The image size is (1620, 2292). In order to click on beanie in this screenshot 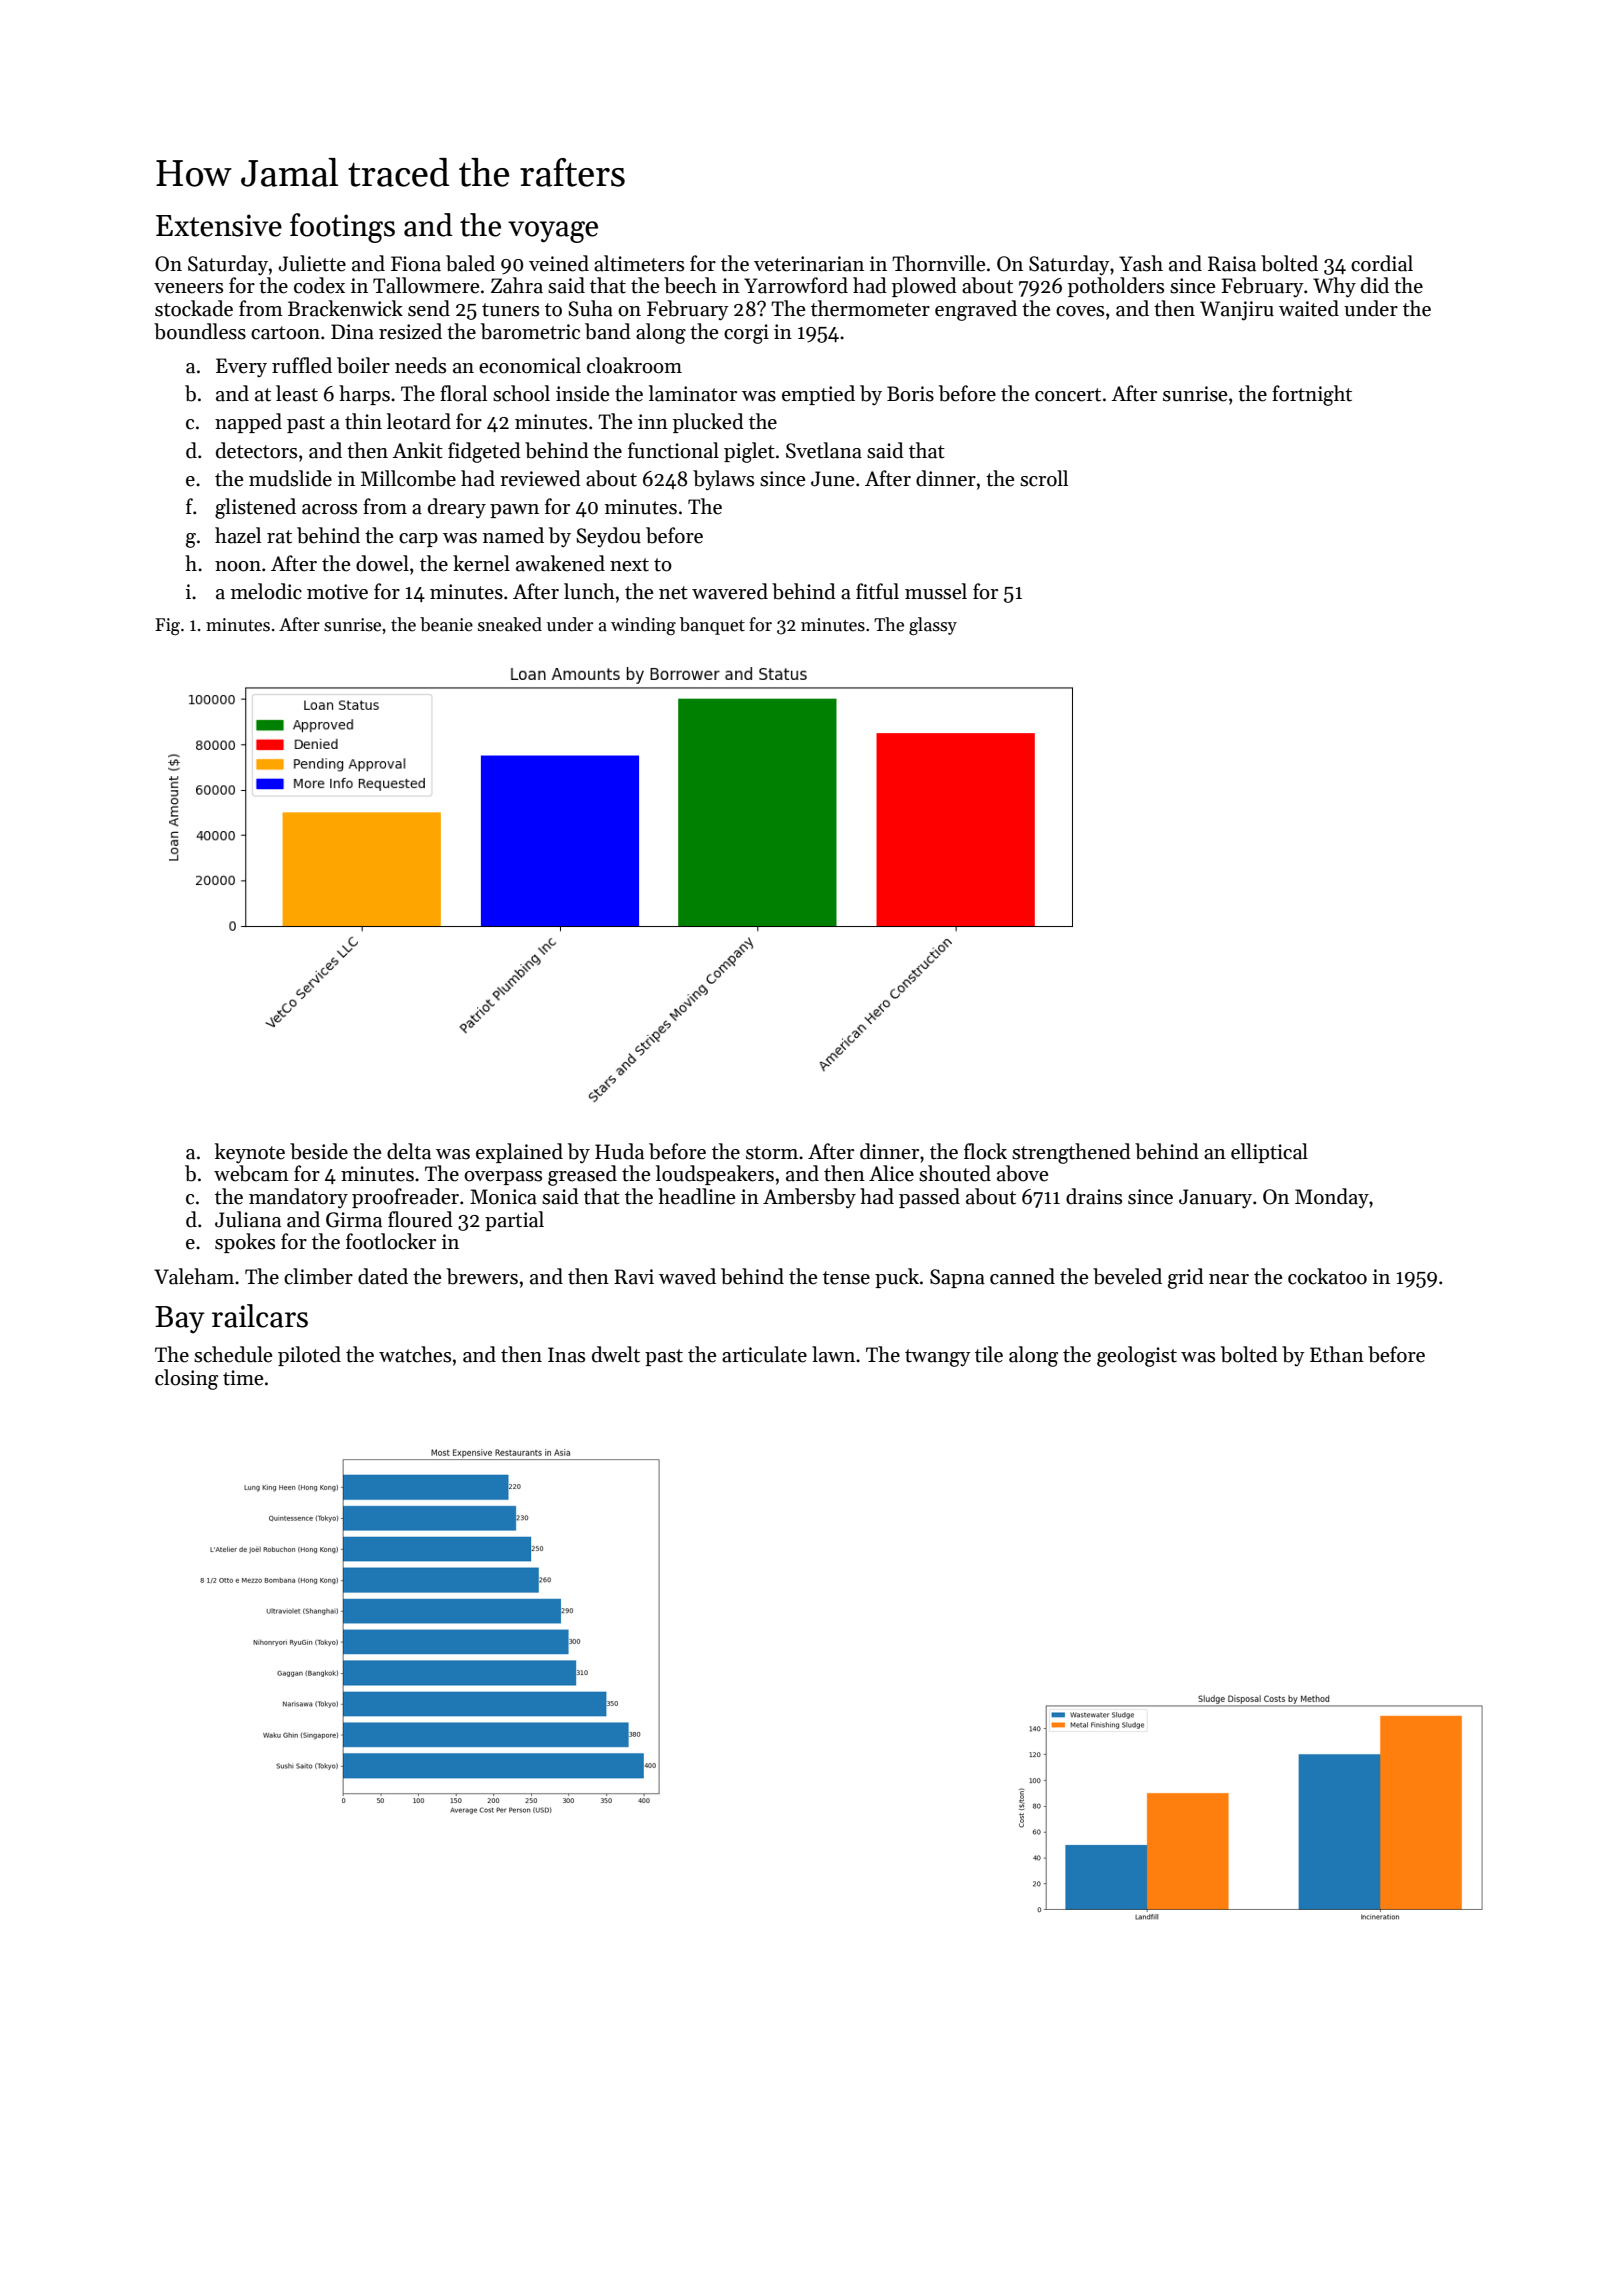, I will do `click(446, 624)`.
